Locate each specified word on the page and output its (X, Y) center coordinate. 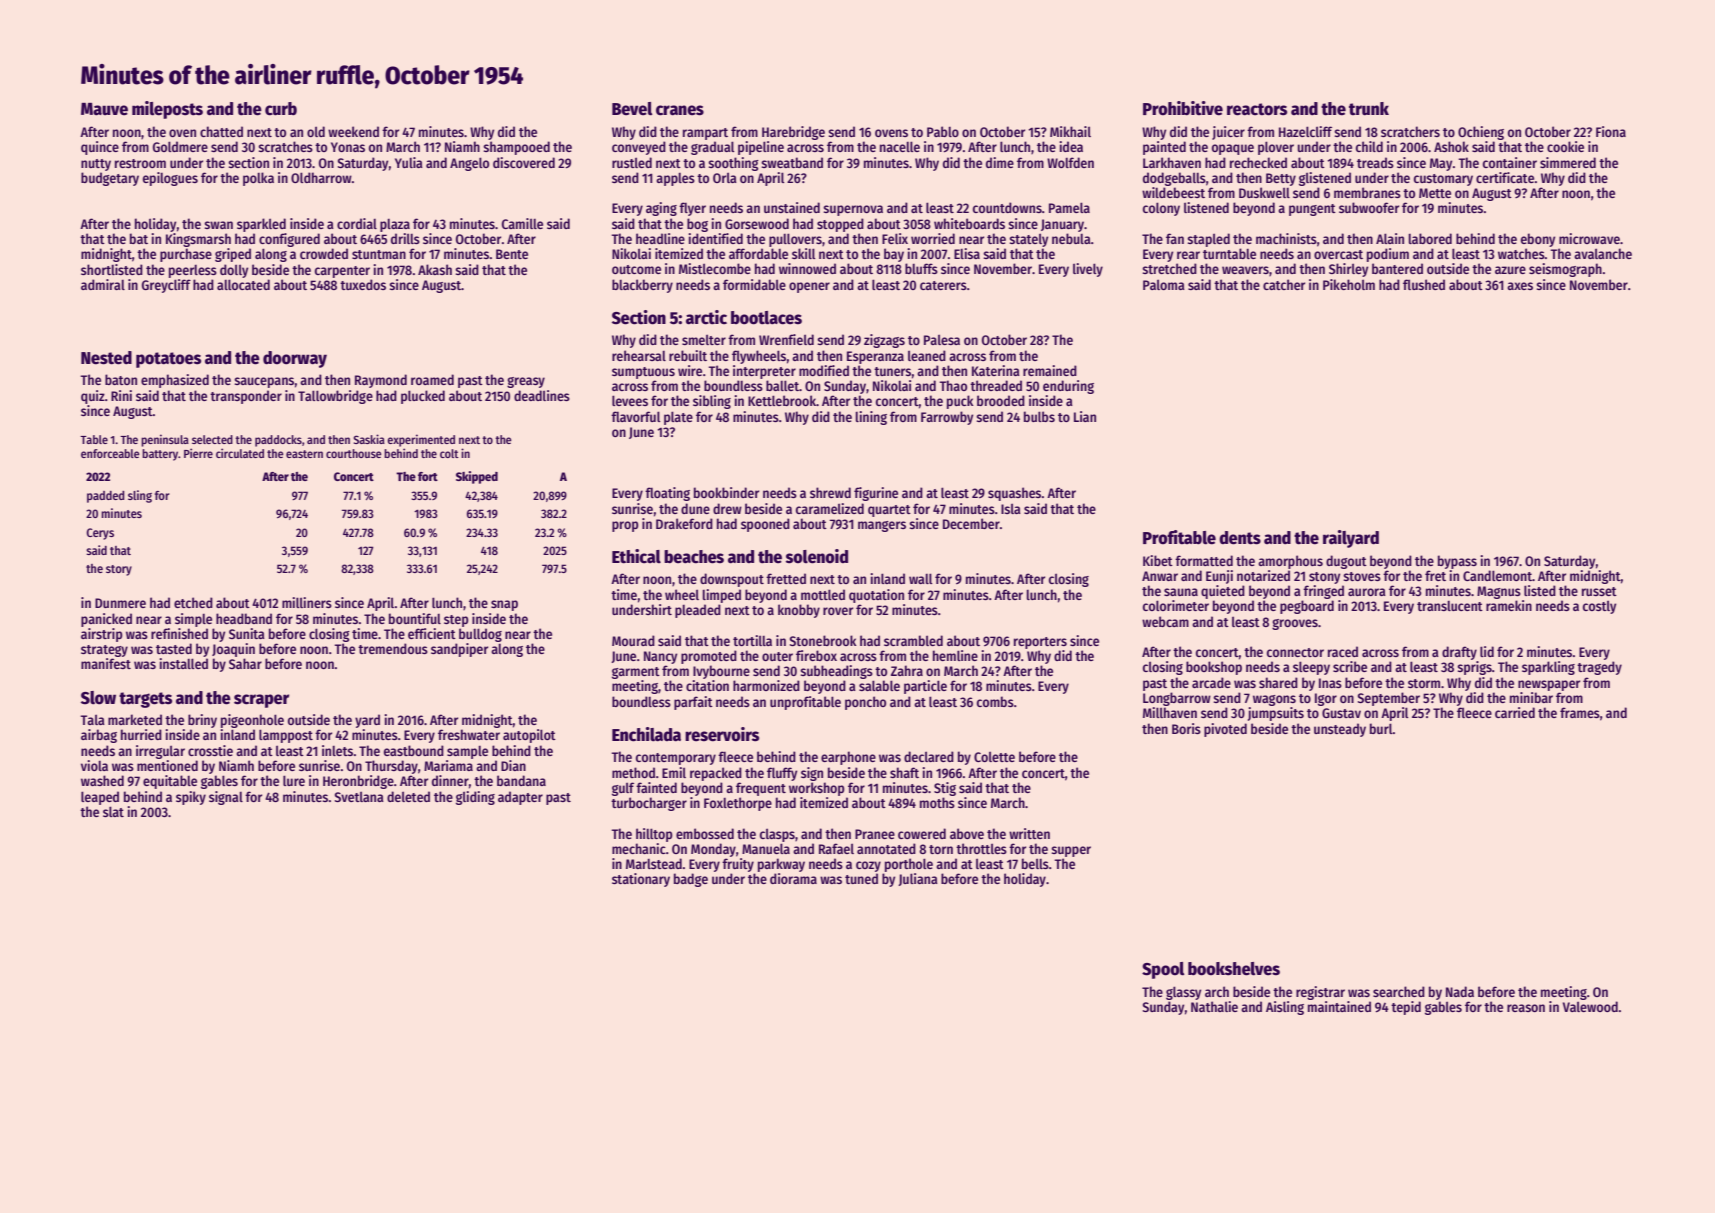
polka (258, 179)
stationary (641, 880)
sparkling (1548, 668)
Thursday (391, 767)
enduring (1068, 387)
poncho (865, 703)
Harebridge (793, 133)
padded (106, 497)
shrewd (830, 492)
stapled (1208, 240)
